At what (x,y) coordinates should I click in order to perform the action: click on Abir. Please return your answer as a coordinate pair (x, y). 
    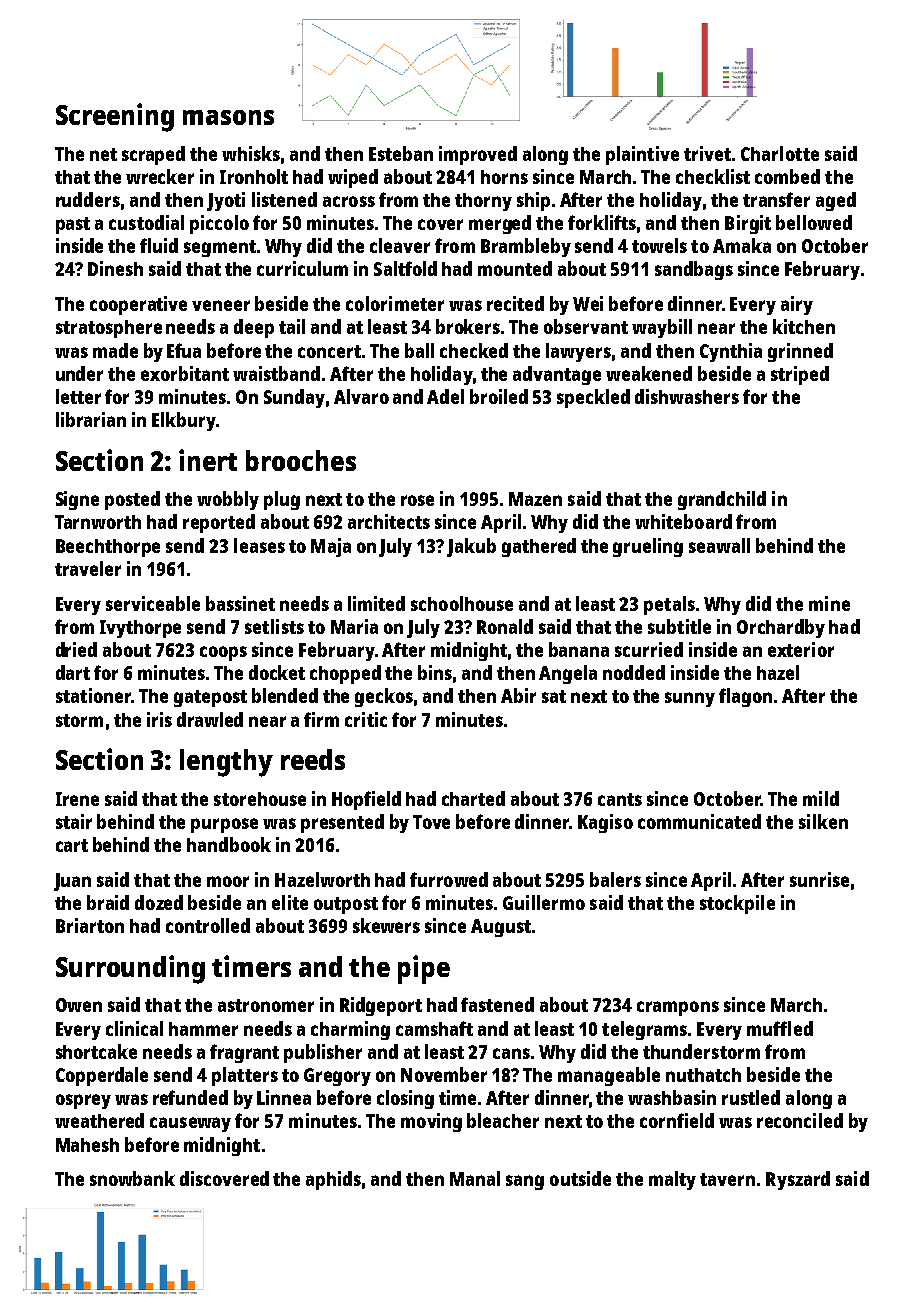
    Looking at the image, I should click on (518, 695).
